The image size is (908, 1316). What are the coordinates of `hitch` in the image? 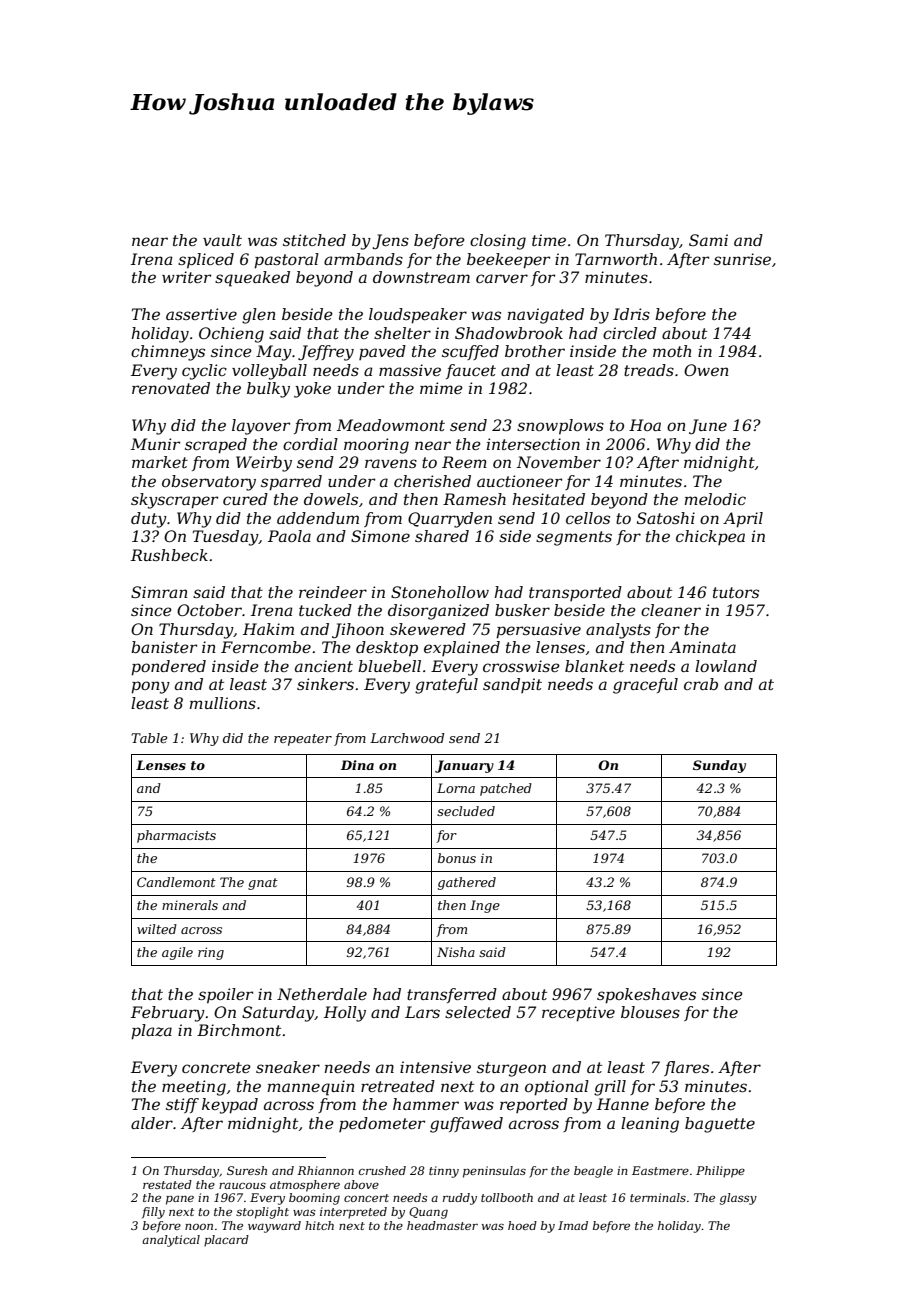 It's located at (319, 1225).
